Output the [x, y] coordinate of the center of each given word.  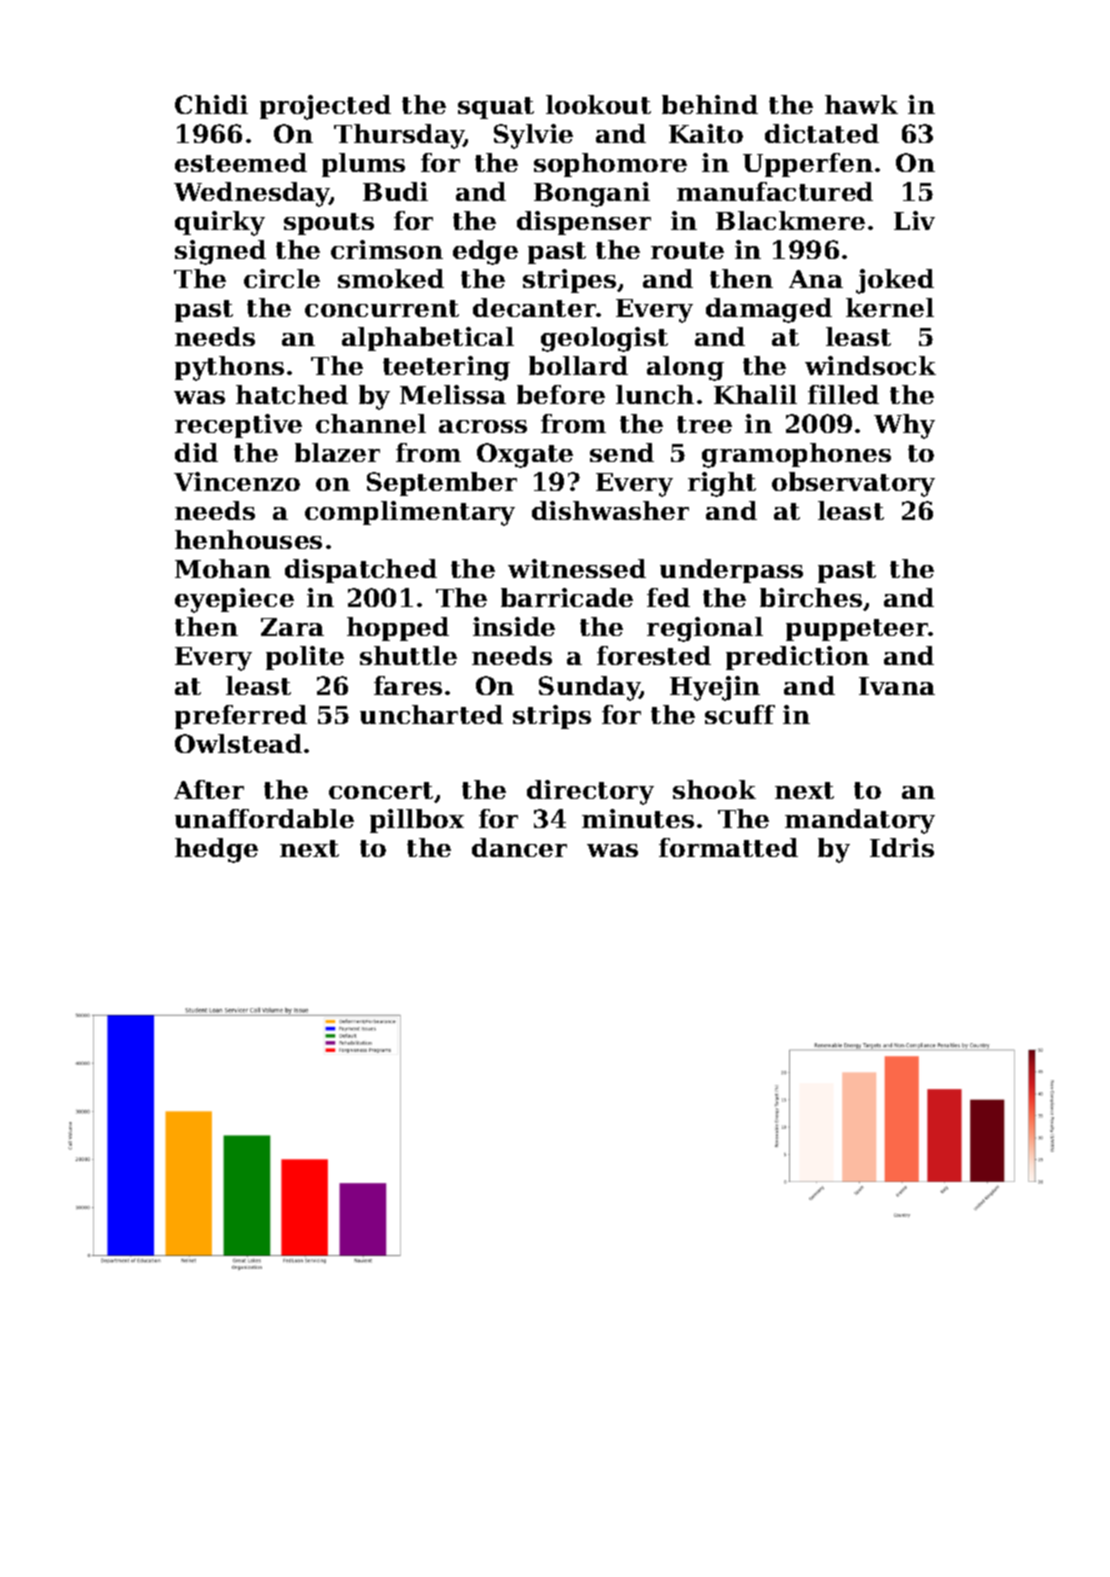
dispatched [361, 571]
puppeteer [857, 630]
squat [496, 108]
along [685, 368]
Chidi [211, 104]
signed [220, 252]
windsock [870, 365]
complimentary [410, 513]
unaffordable [264, 818]
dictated [822, 133]
